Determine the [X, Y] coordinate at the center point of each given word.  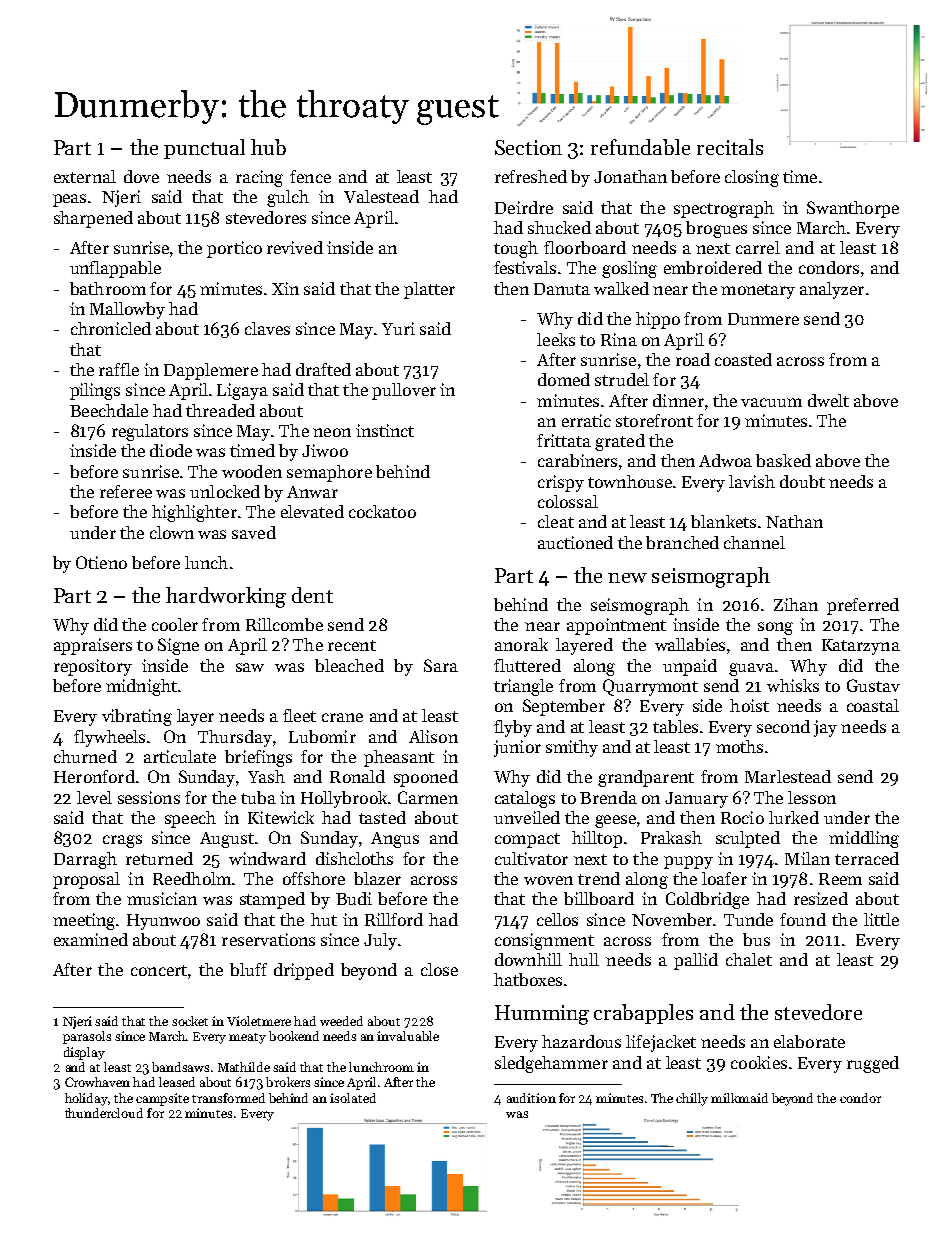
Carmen [428, 797]
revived [295, 247]
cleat [556, 521]
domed [564, 379]
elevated [312, 511]
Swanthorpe [853, 209]
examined [91, 939]
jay [825, 728]
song [775, 628]
